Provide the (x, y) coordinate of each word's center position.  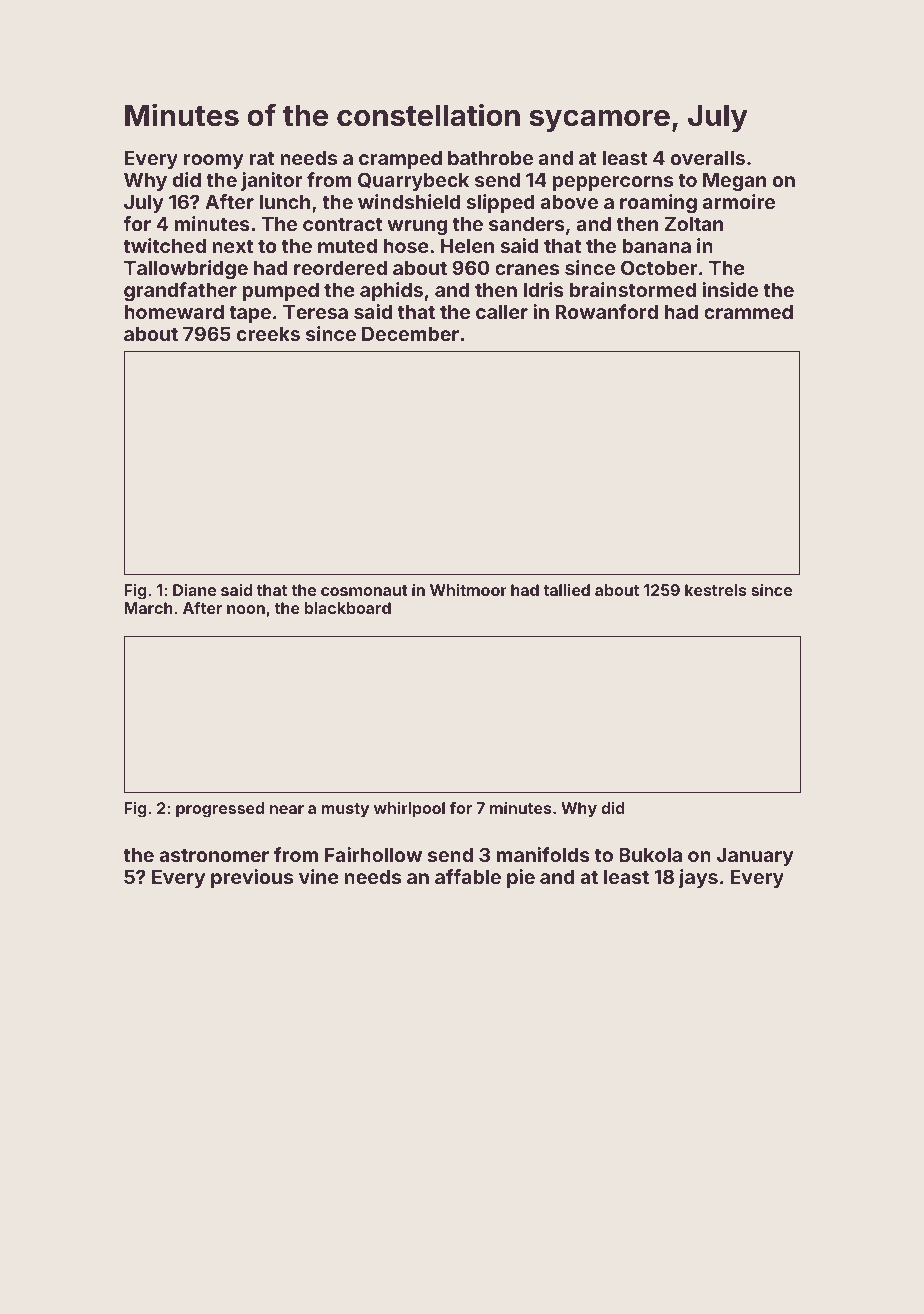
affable (468, 876)
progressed (220, 810)
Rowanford (607, 311)
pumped (280, 292)
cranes (527, 269)
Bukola (650, 855)
